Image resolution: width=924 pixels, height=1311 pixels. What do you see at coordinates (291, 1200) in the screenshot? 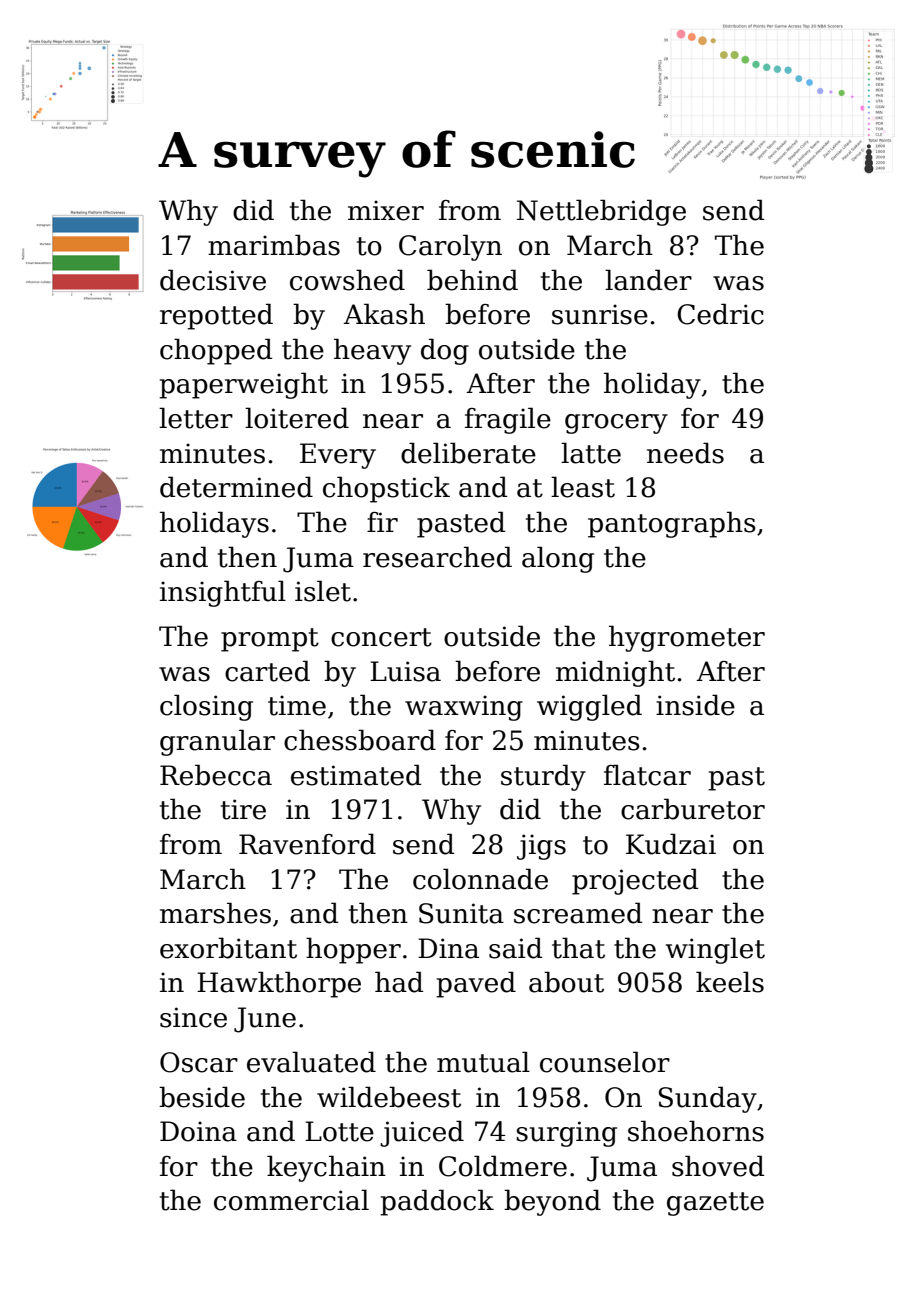
I see `commercial` at bounding box center [291, 1200].
